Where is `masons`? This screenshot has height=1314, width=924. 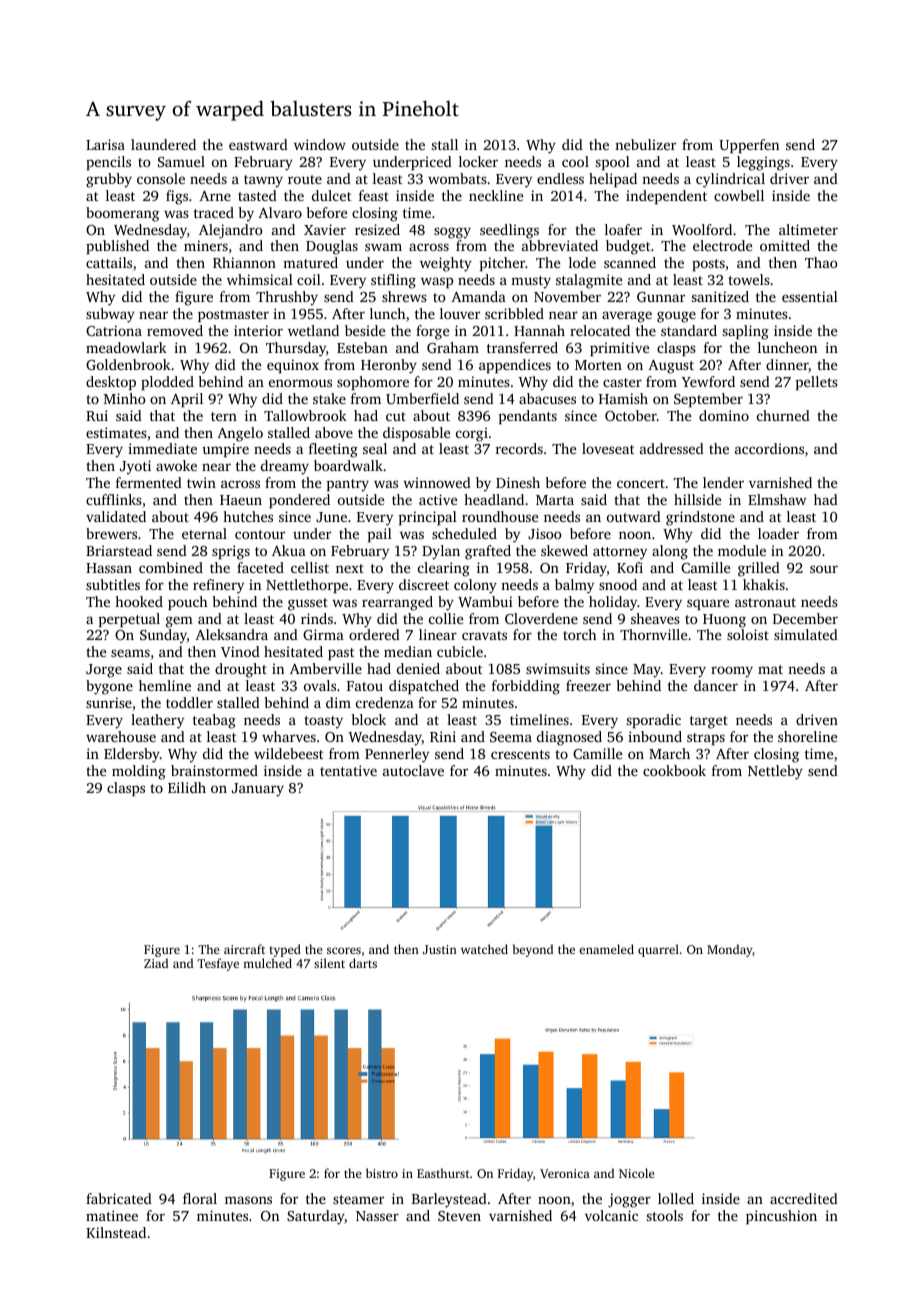
masons is located at coordinates (248, 1200).
